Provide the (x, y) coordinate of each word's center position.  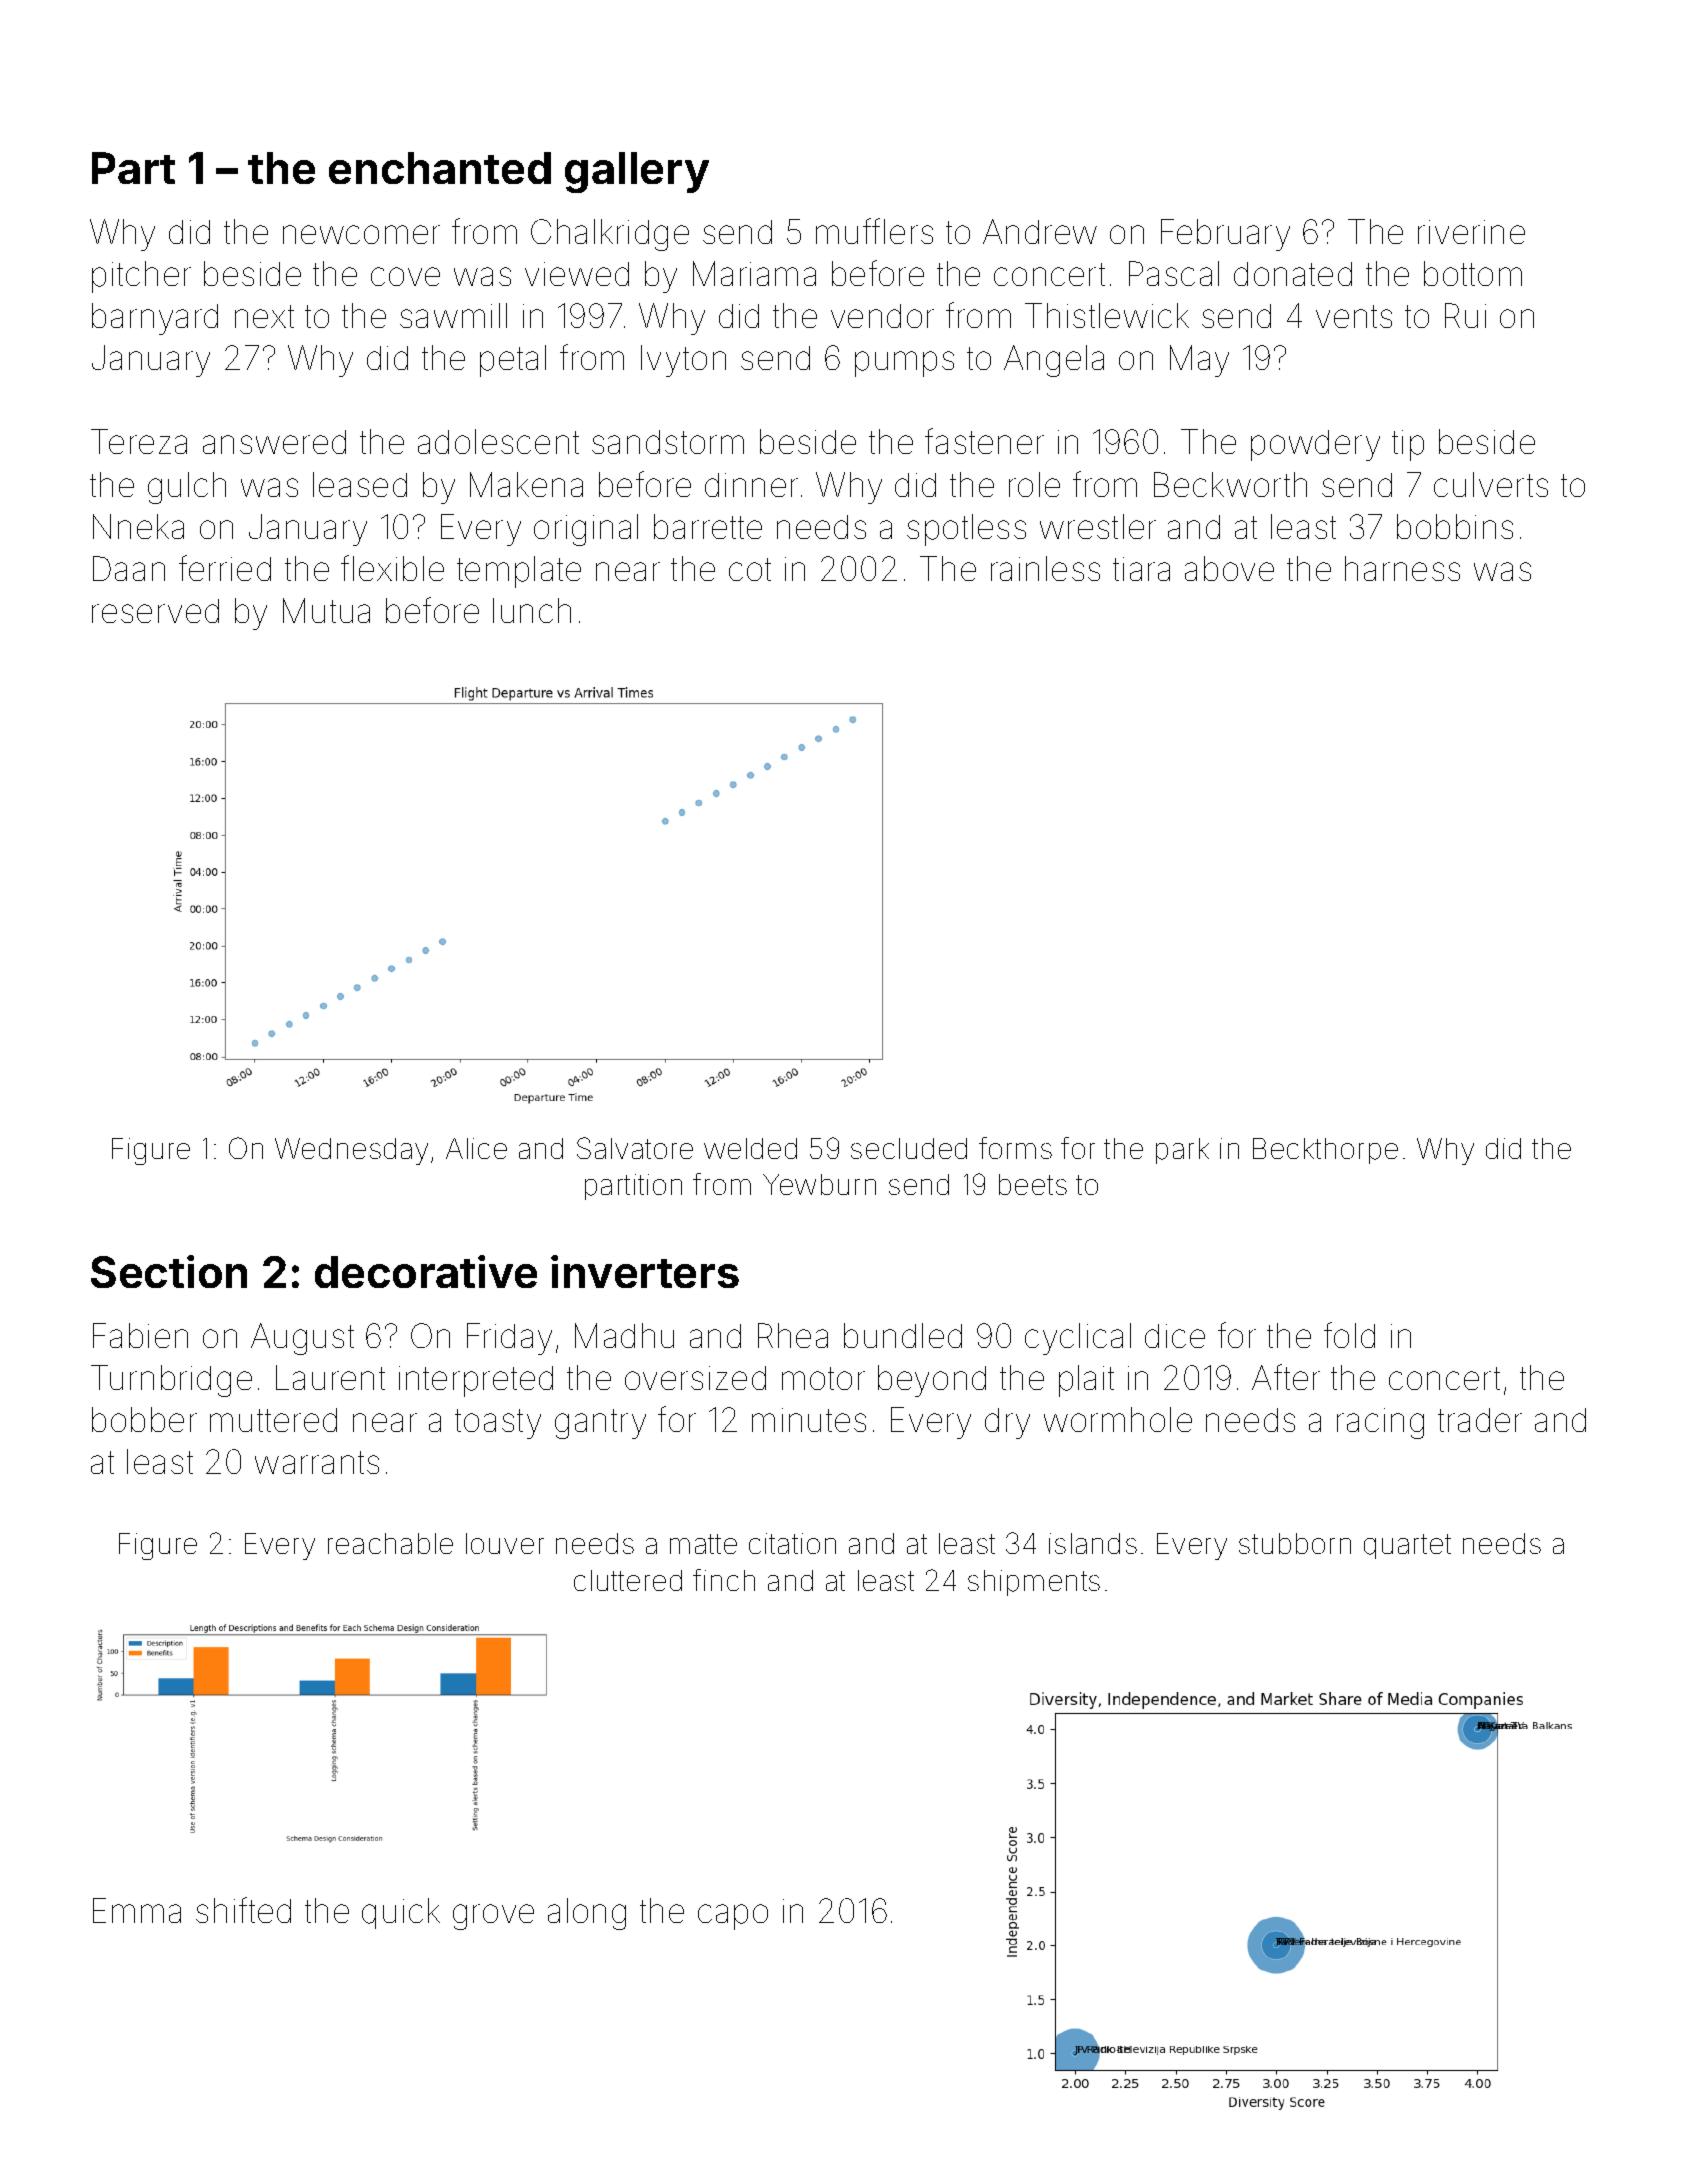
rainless (1045, 568)
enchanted (440, 168)
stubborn (1295, 1543)
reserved (155, 611)
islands (1093, 1543)
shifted (243, 1910)
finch (724, 1580)
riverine (1471, 232)
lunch (532, 610)
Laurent (330, 1377)
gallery (637, 172)
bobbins (1455, 526)
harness (1402, 568)
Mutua (326, 610)
